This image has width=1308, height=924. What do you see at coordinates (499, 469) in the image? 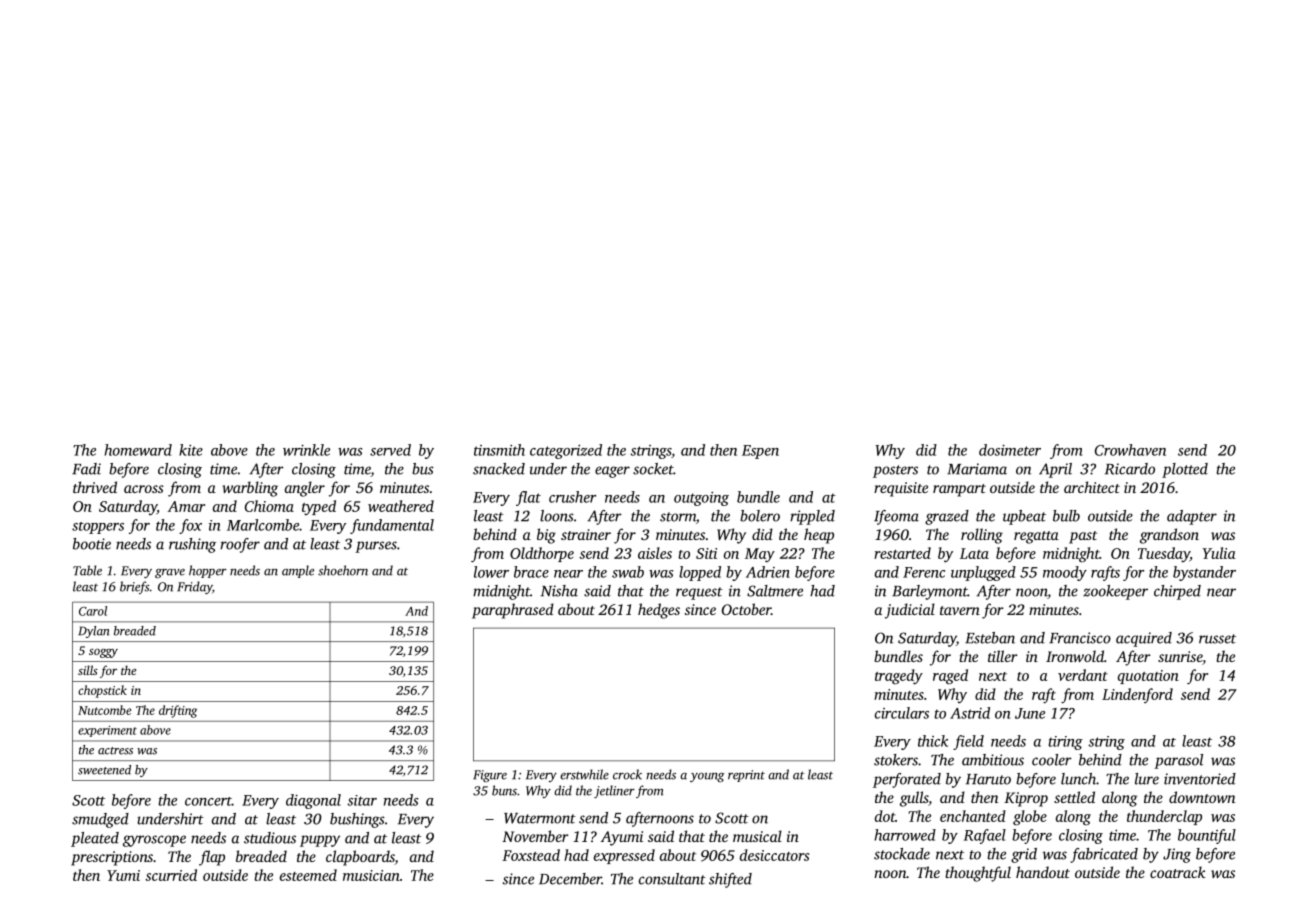
I see `snacked` at bounding box center [499, 469].
